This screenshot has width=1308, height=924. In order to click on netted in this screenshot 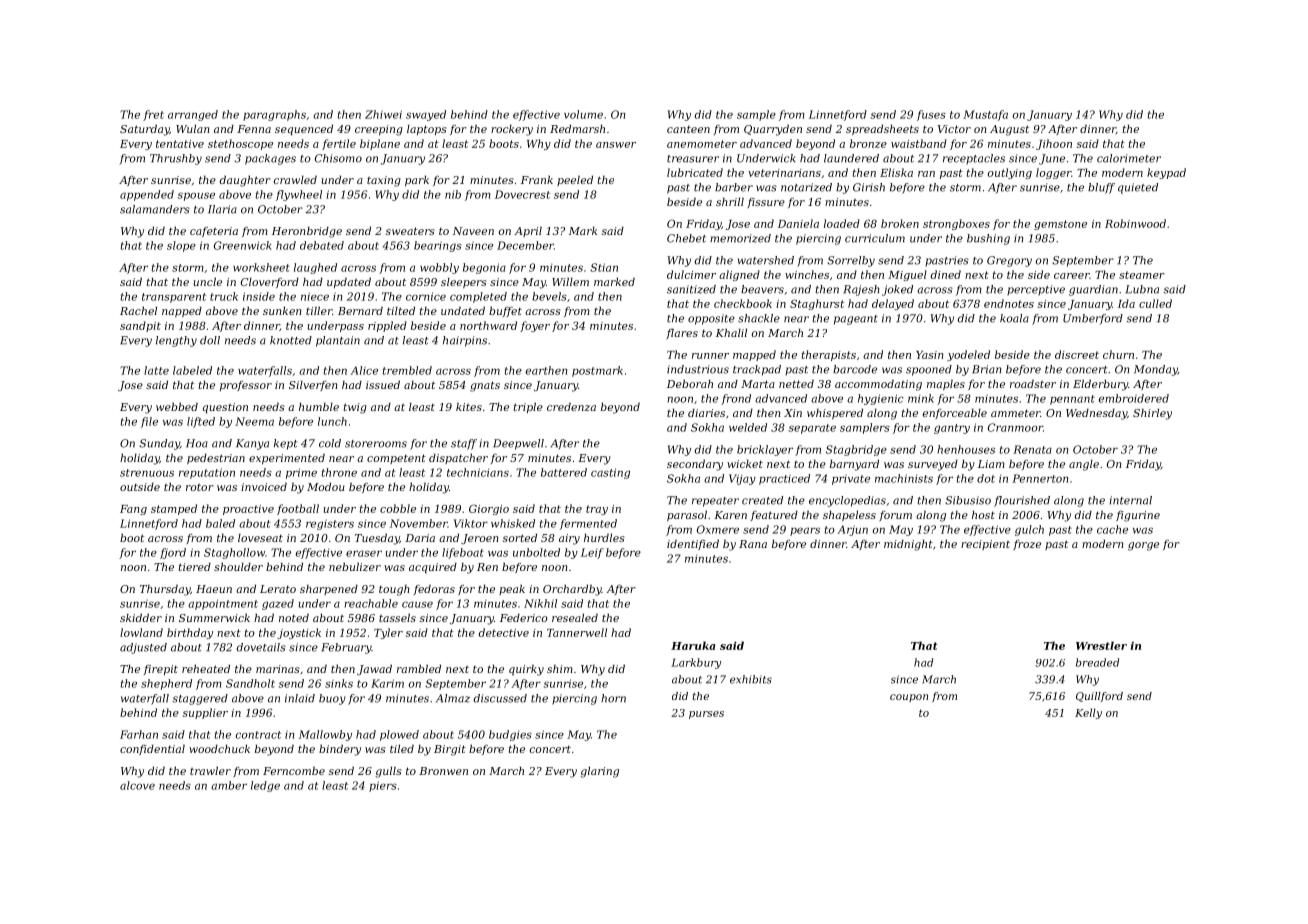, I will do `click(796, 383)`.
